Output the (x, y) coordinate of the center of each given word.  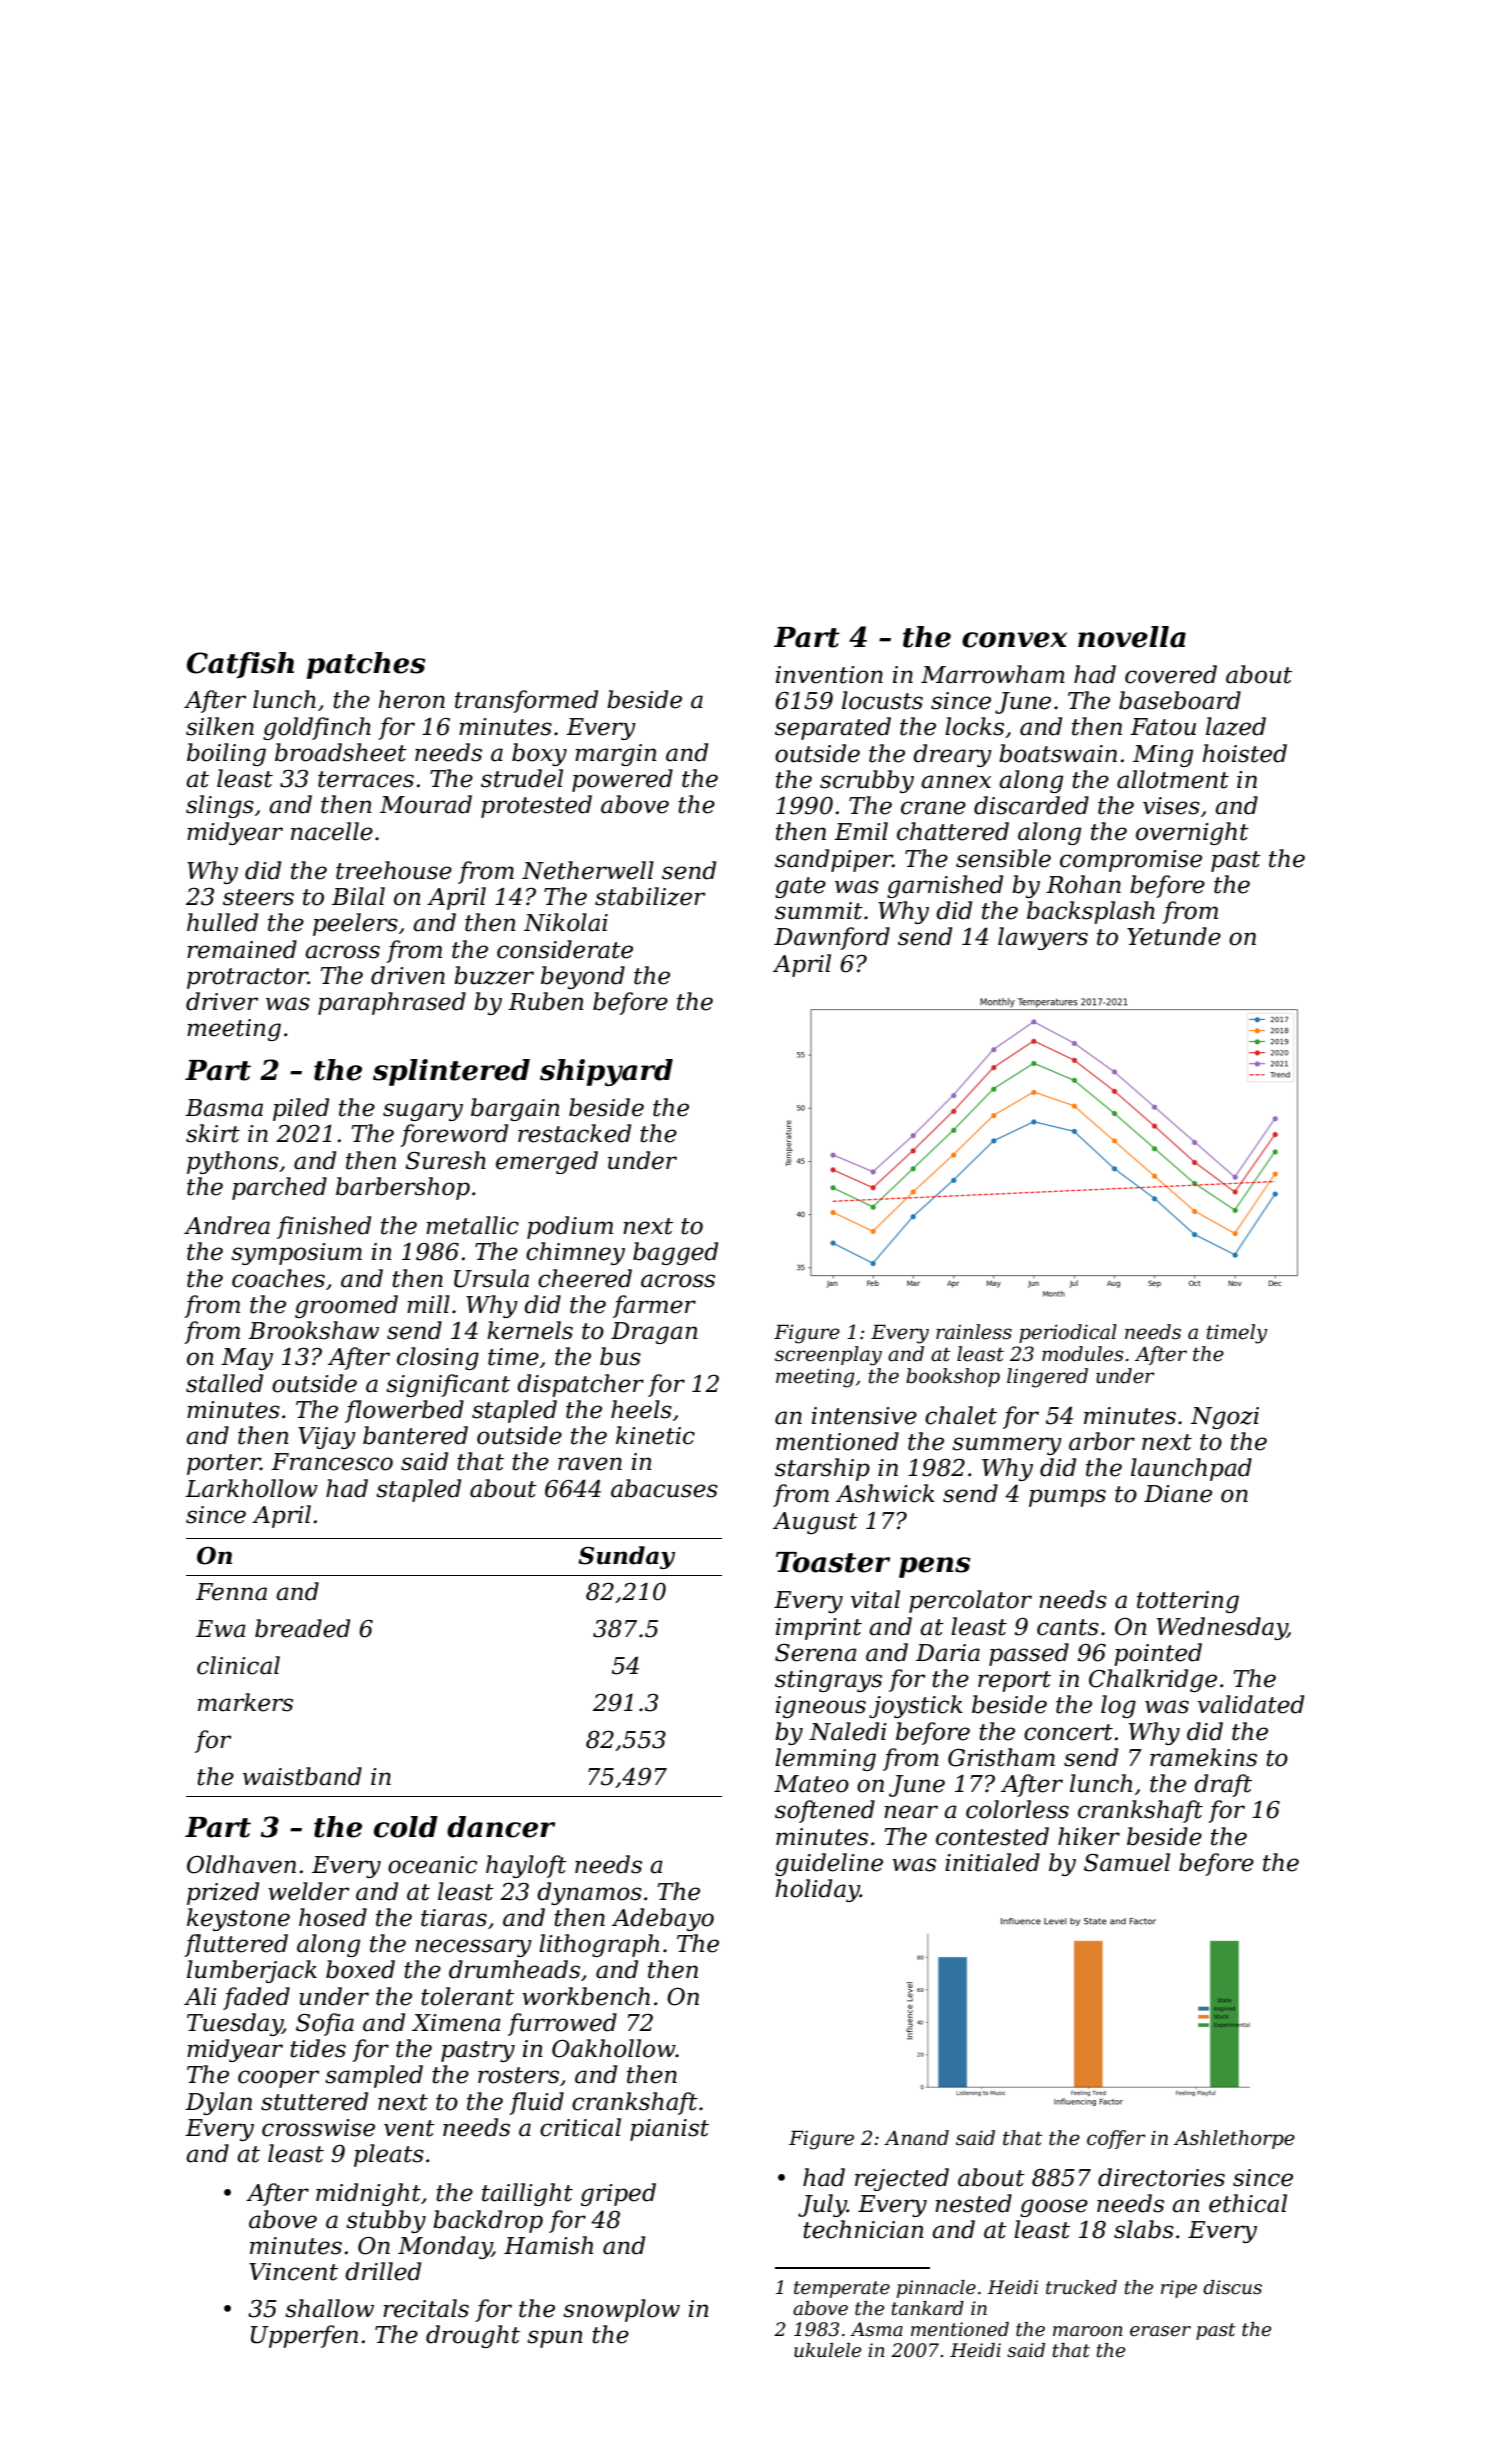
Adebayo (663, 1919)
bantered (415, 1435)
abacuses (664, 1488)
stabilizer (650, 896)
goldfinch (317, 728)
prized (223, 1893)
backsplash (1091, 912)
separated (833, 728)
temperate (842, 2289)
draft (1223, 1785)
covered (1171, 674)
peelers (355, 924)
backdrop (488, 2221)
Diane (1178, 1494)
